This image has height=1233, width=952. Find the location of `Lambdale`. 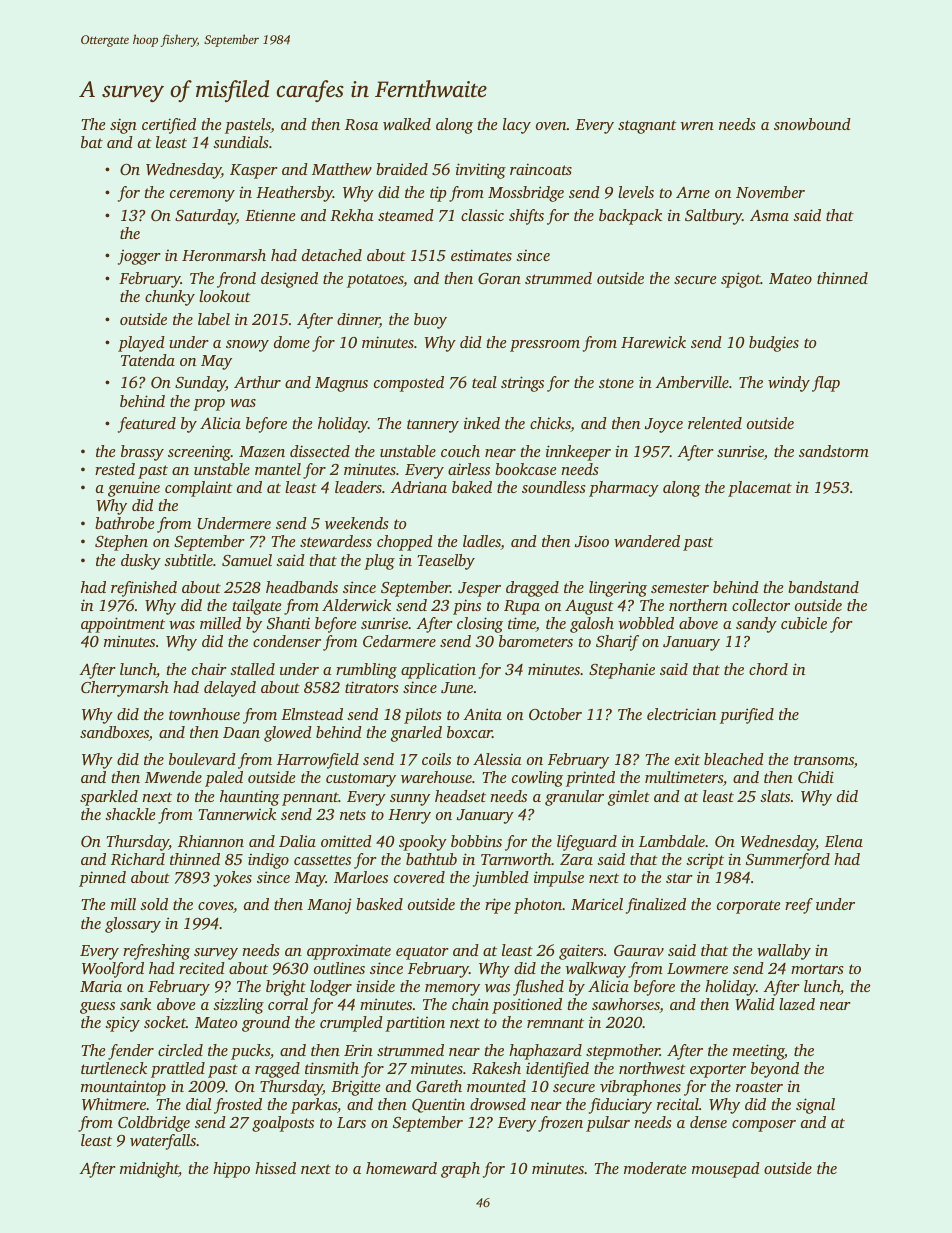

Lambdale is located at coordinates (672, 841).
